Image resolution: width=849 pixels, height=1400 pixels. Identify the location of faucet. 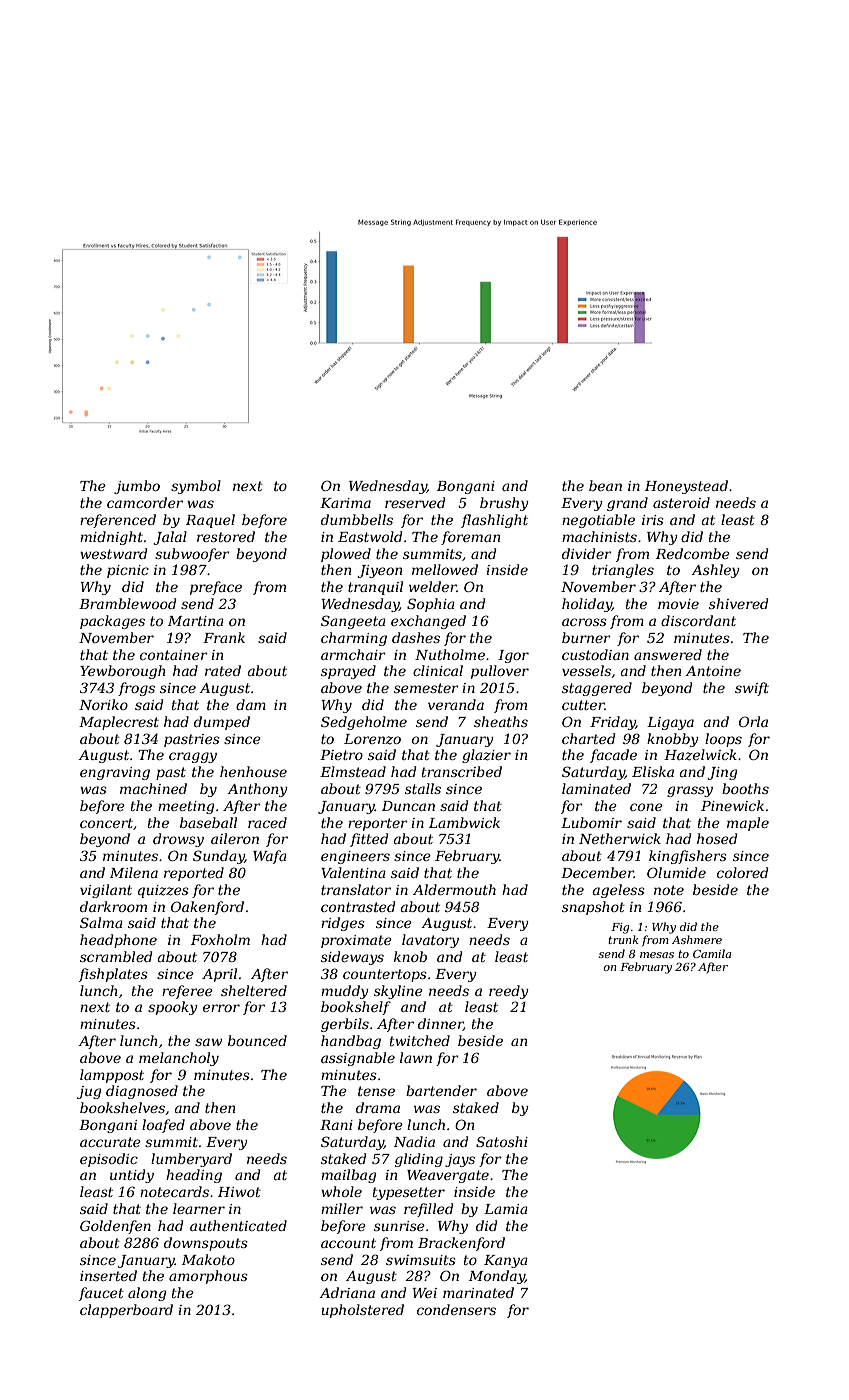
(101, 1294).
